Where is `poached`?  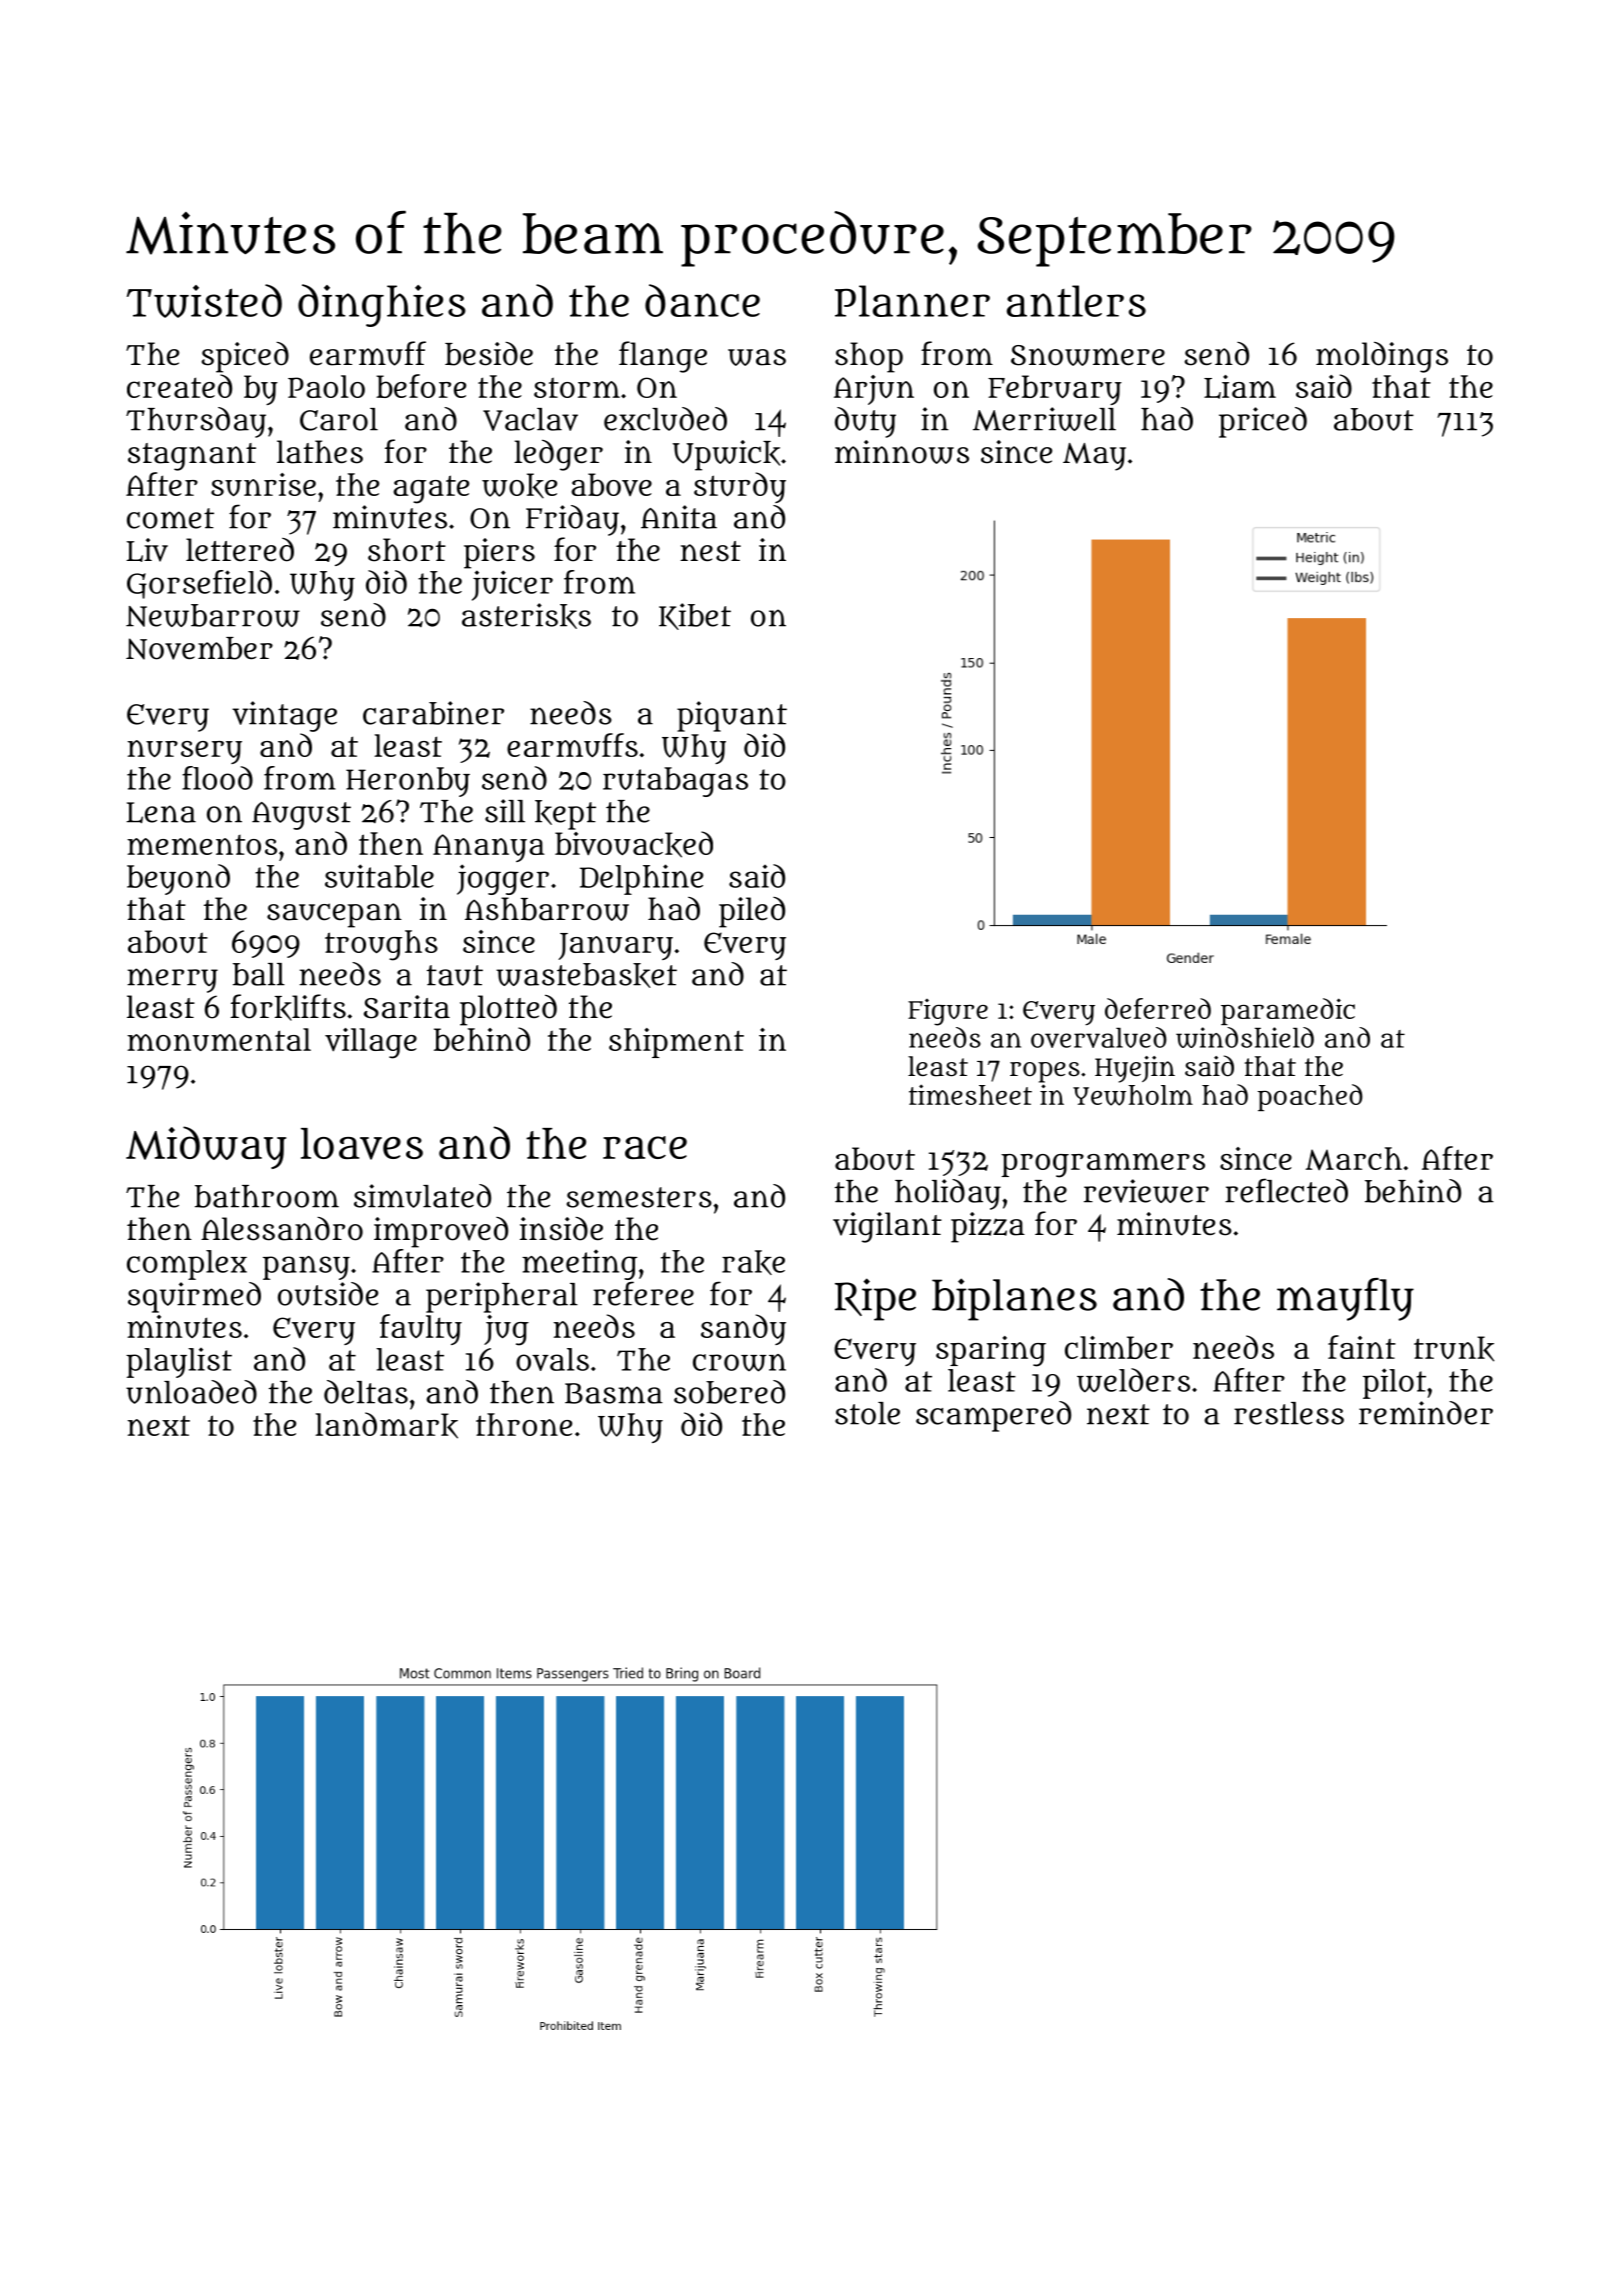 poached is located at coordinates (1310, 1097).
